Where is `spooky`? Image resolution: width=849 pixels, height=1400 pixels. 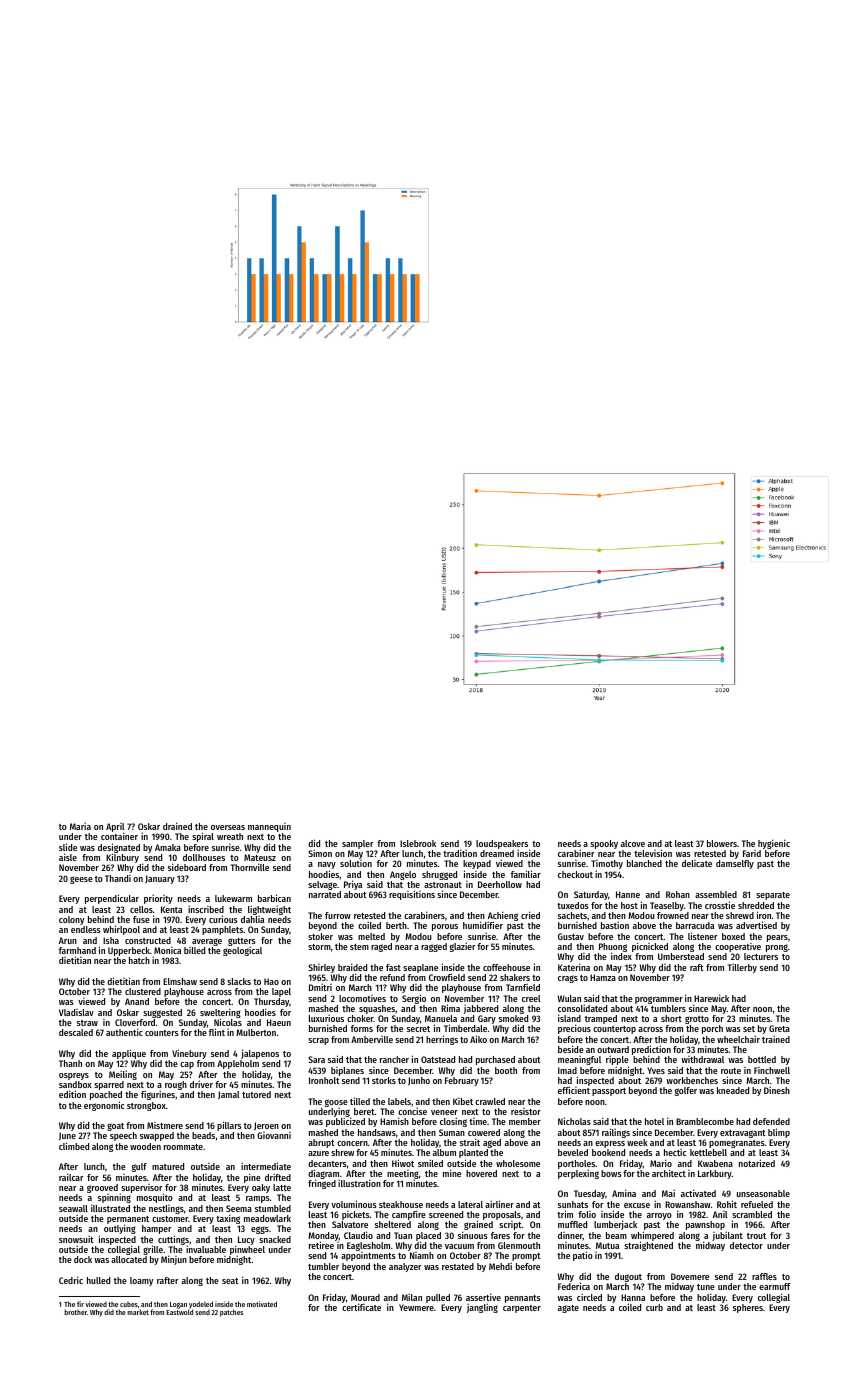 spooky is located at coordinates (604, 844).
